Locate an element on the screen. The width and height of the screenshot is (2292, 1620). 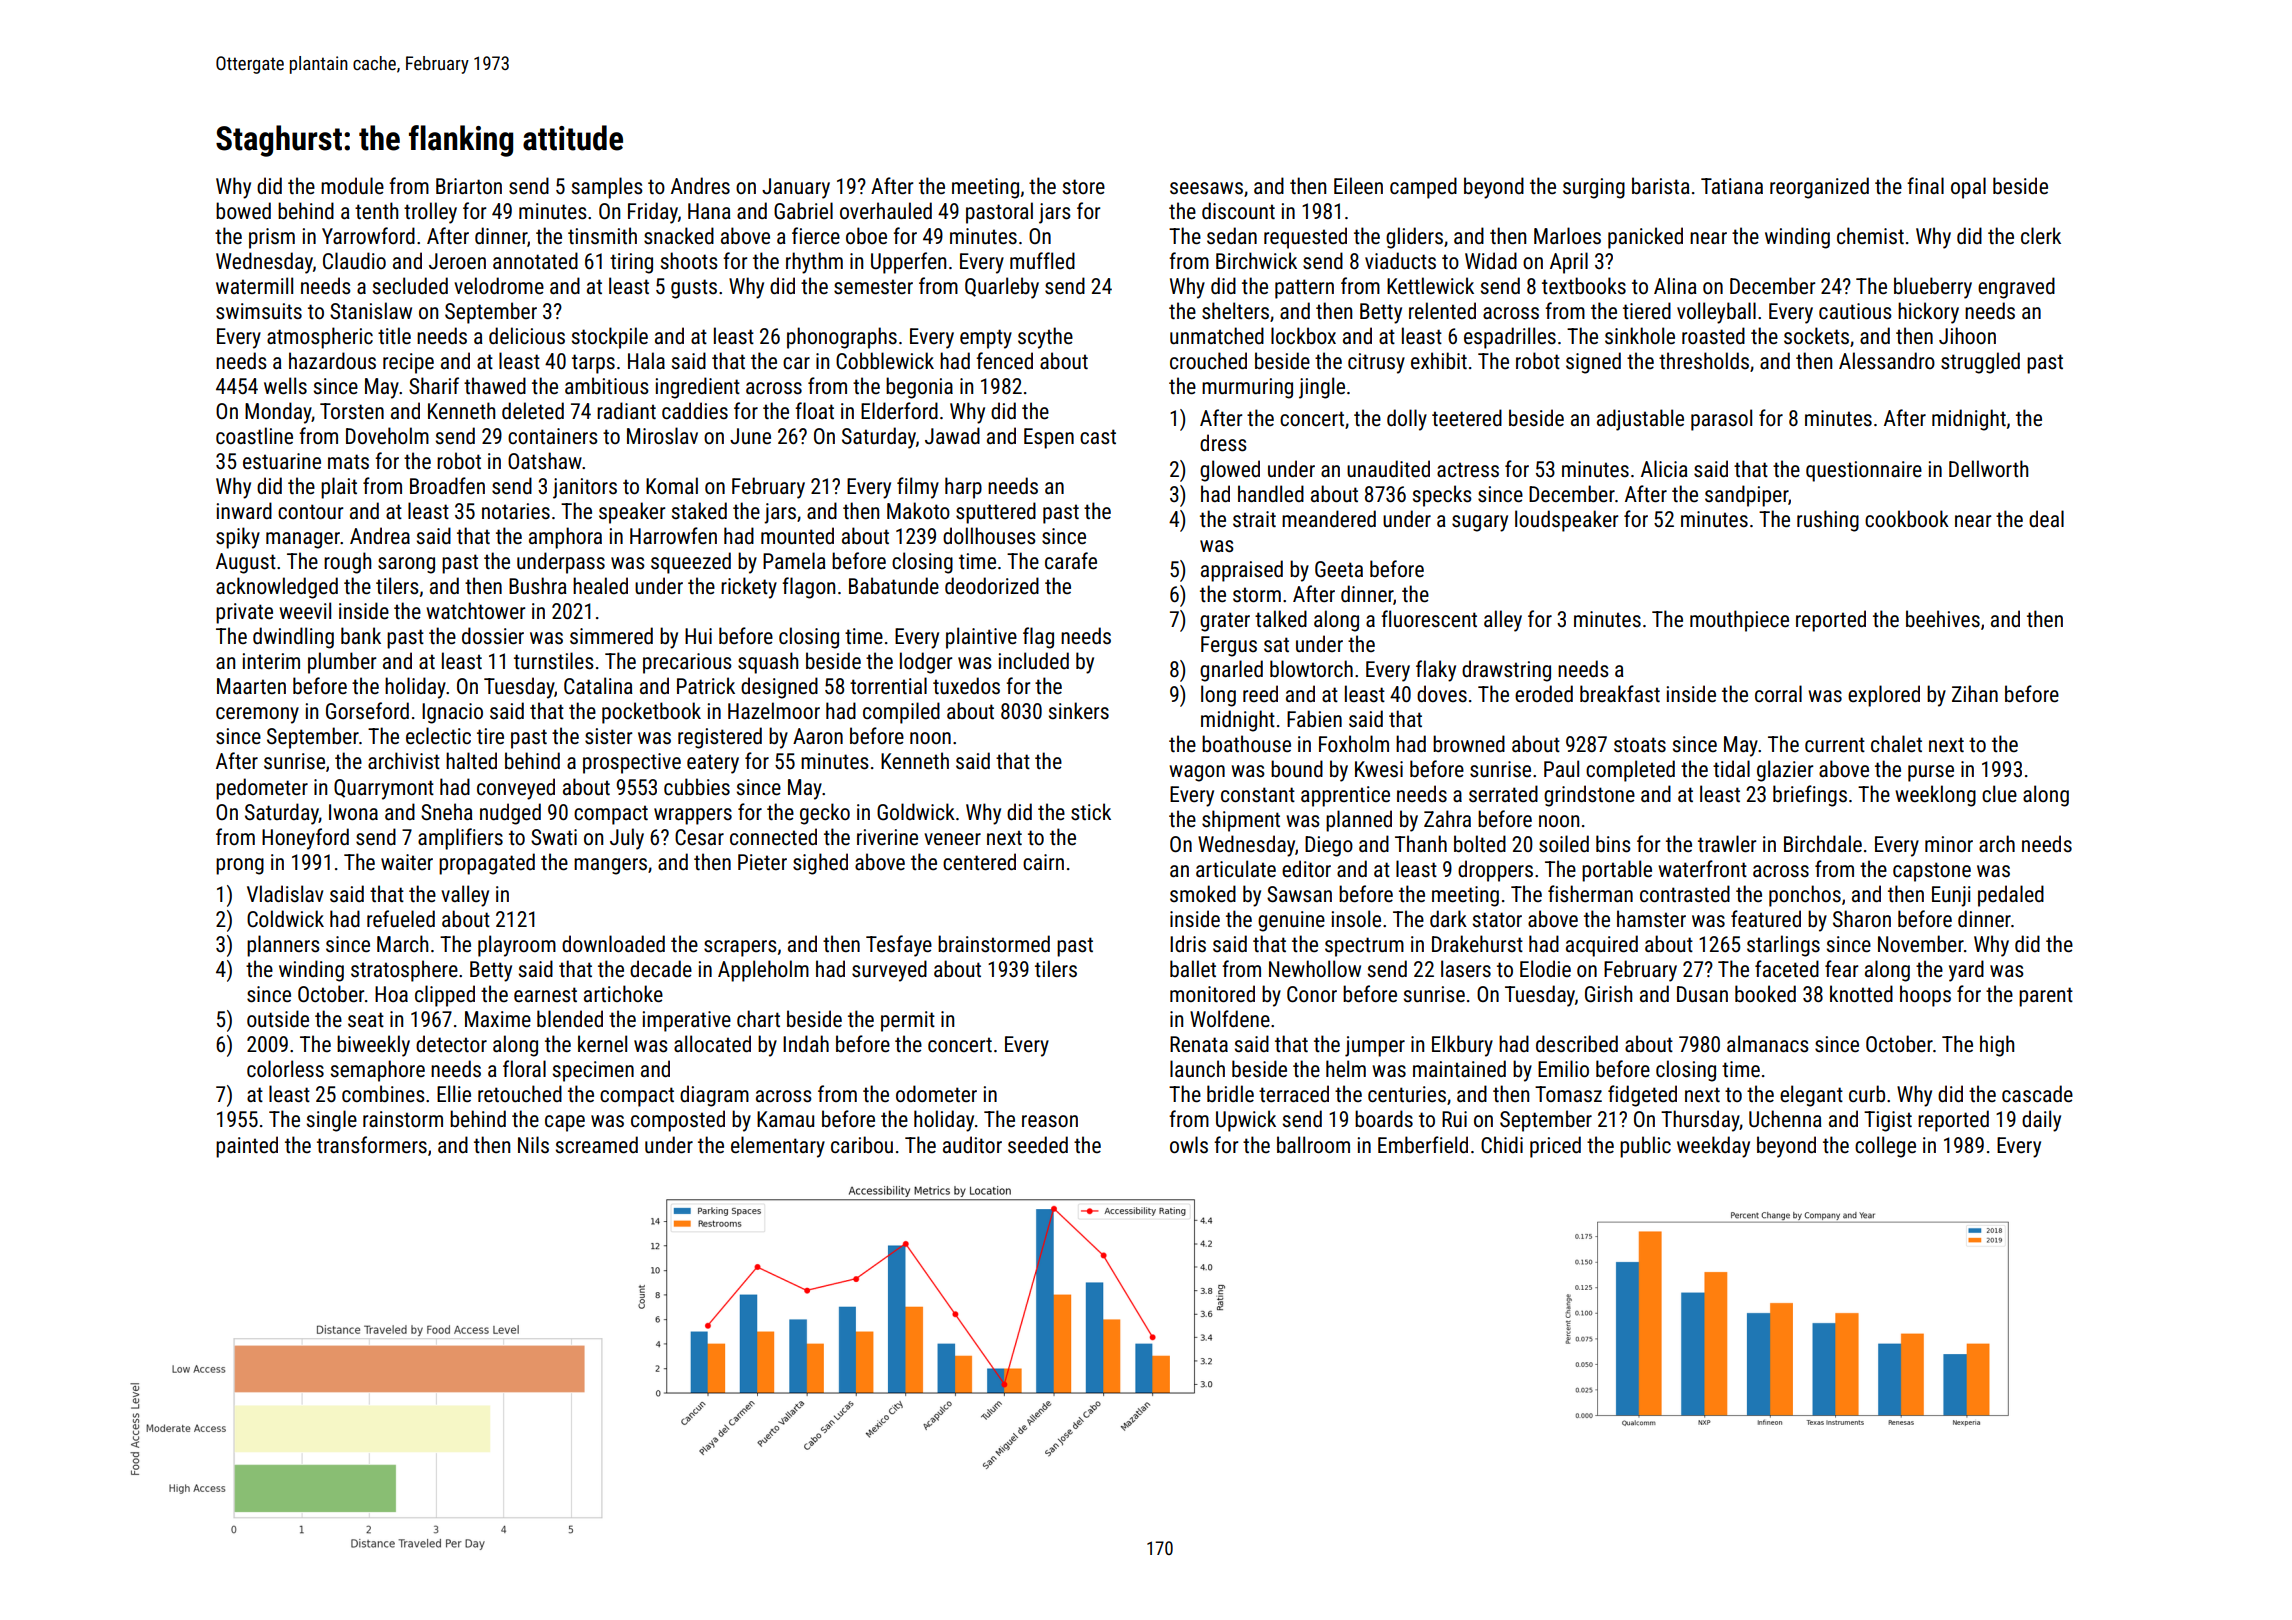
store is located at coordinates (1084, 187).
